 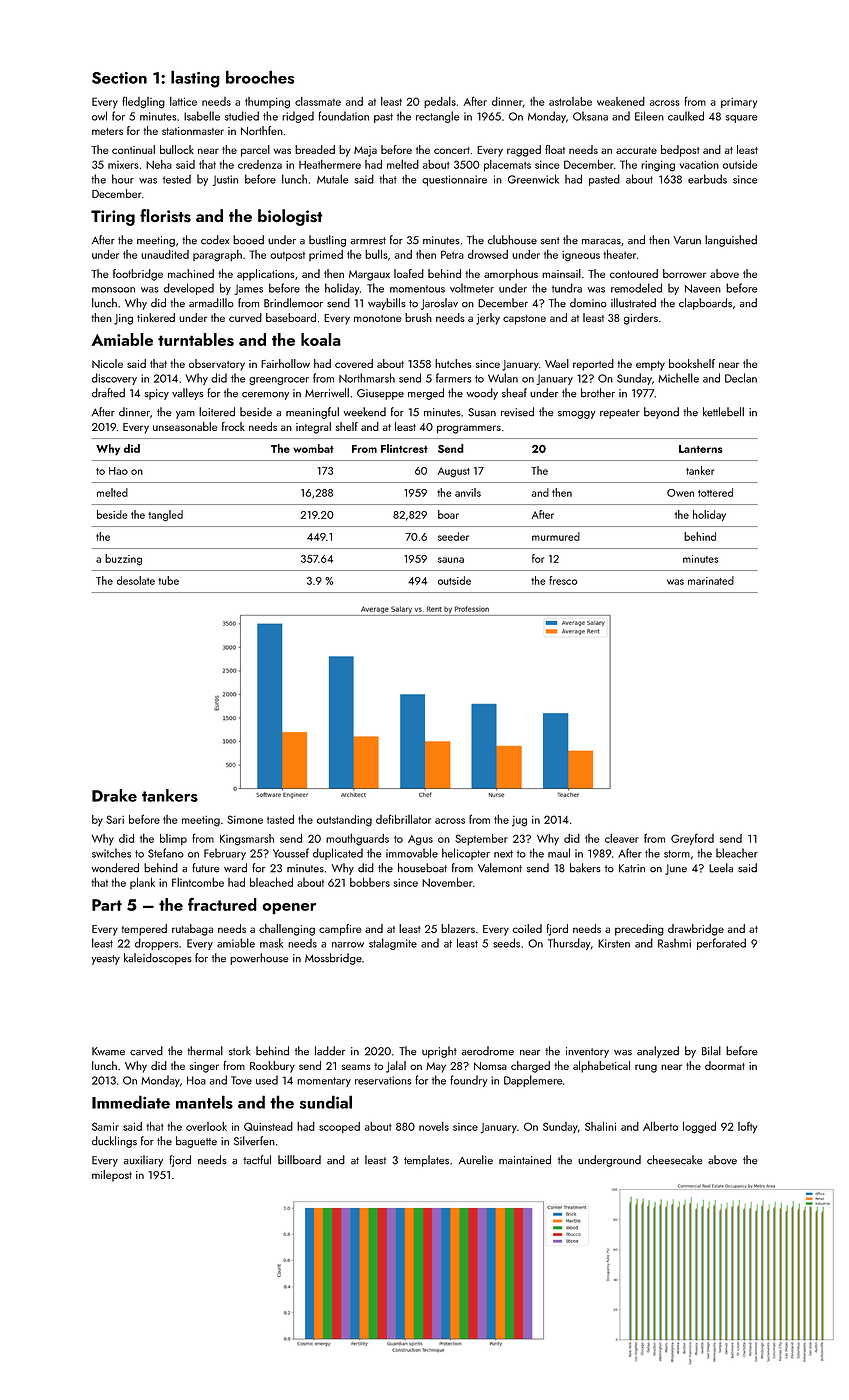 I want to click on Aurelie, so click(x=476, y=1160).
